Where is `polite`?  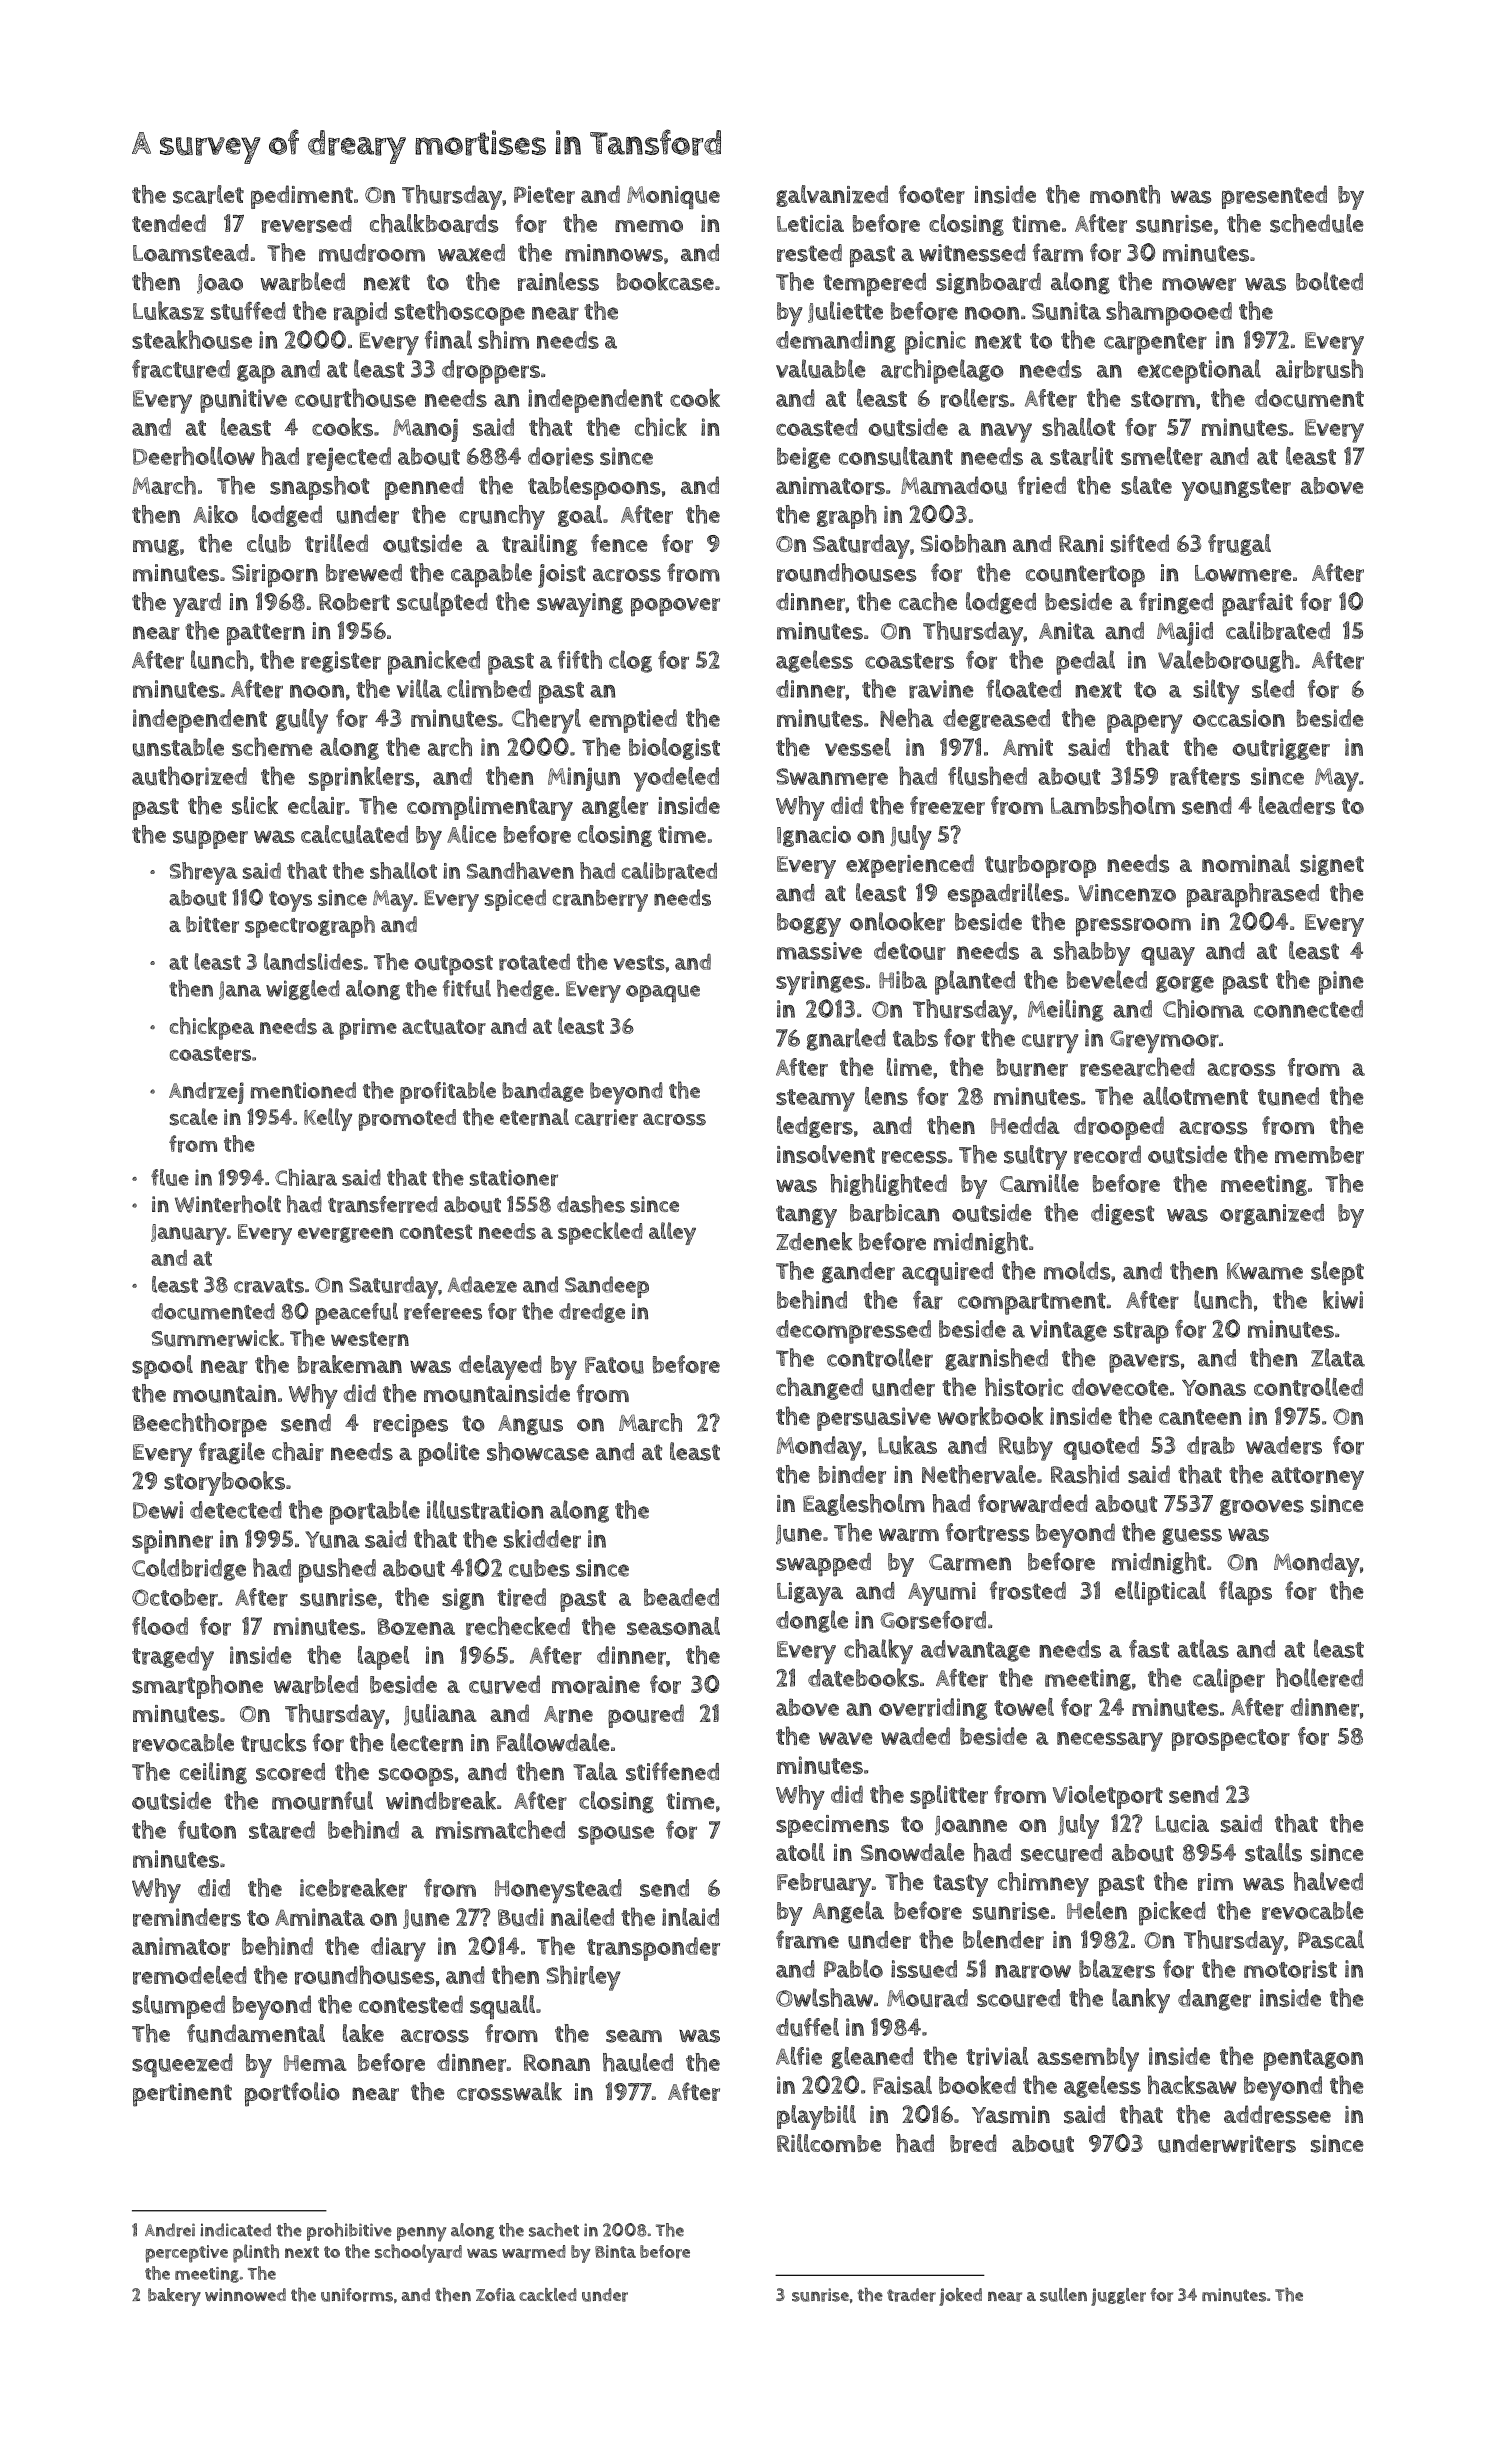
polite is located at coordinates (449, 1454).
